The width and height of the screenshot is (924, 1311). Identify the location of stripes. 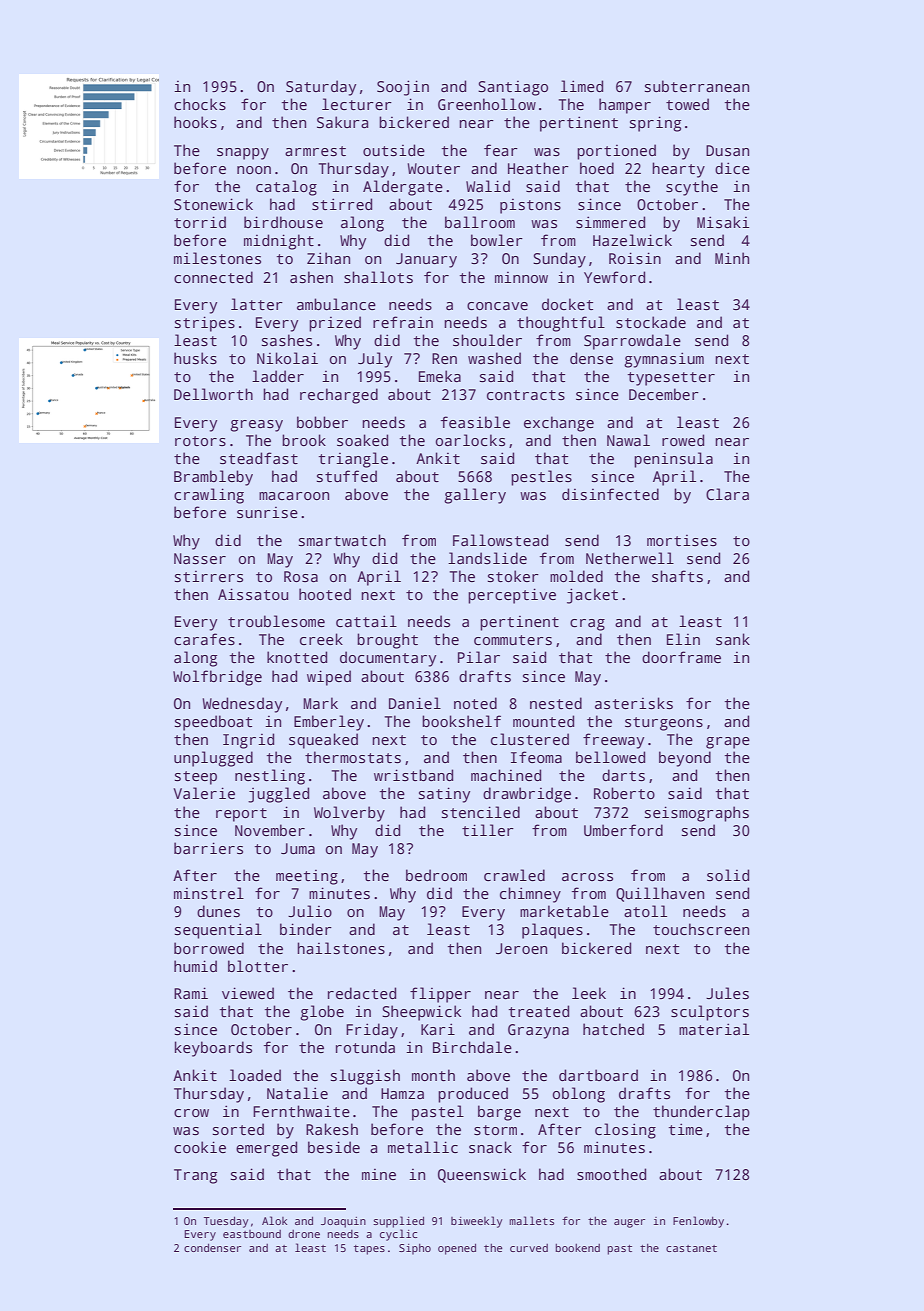
(205, 324).
